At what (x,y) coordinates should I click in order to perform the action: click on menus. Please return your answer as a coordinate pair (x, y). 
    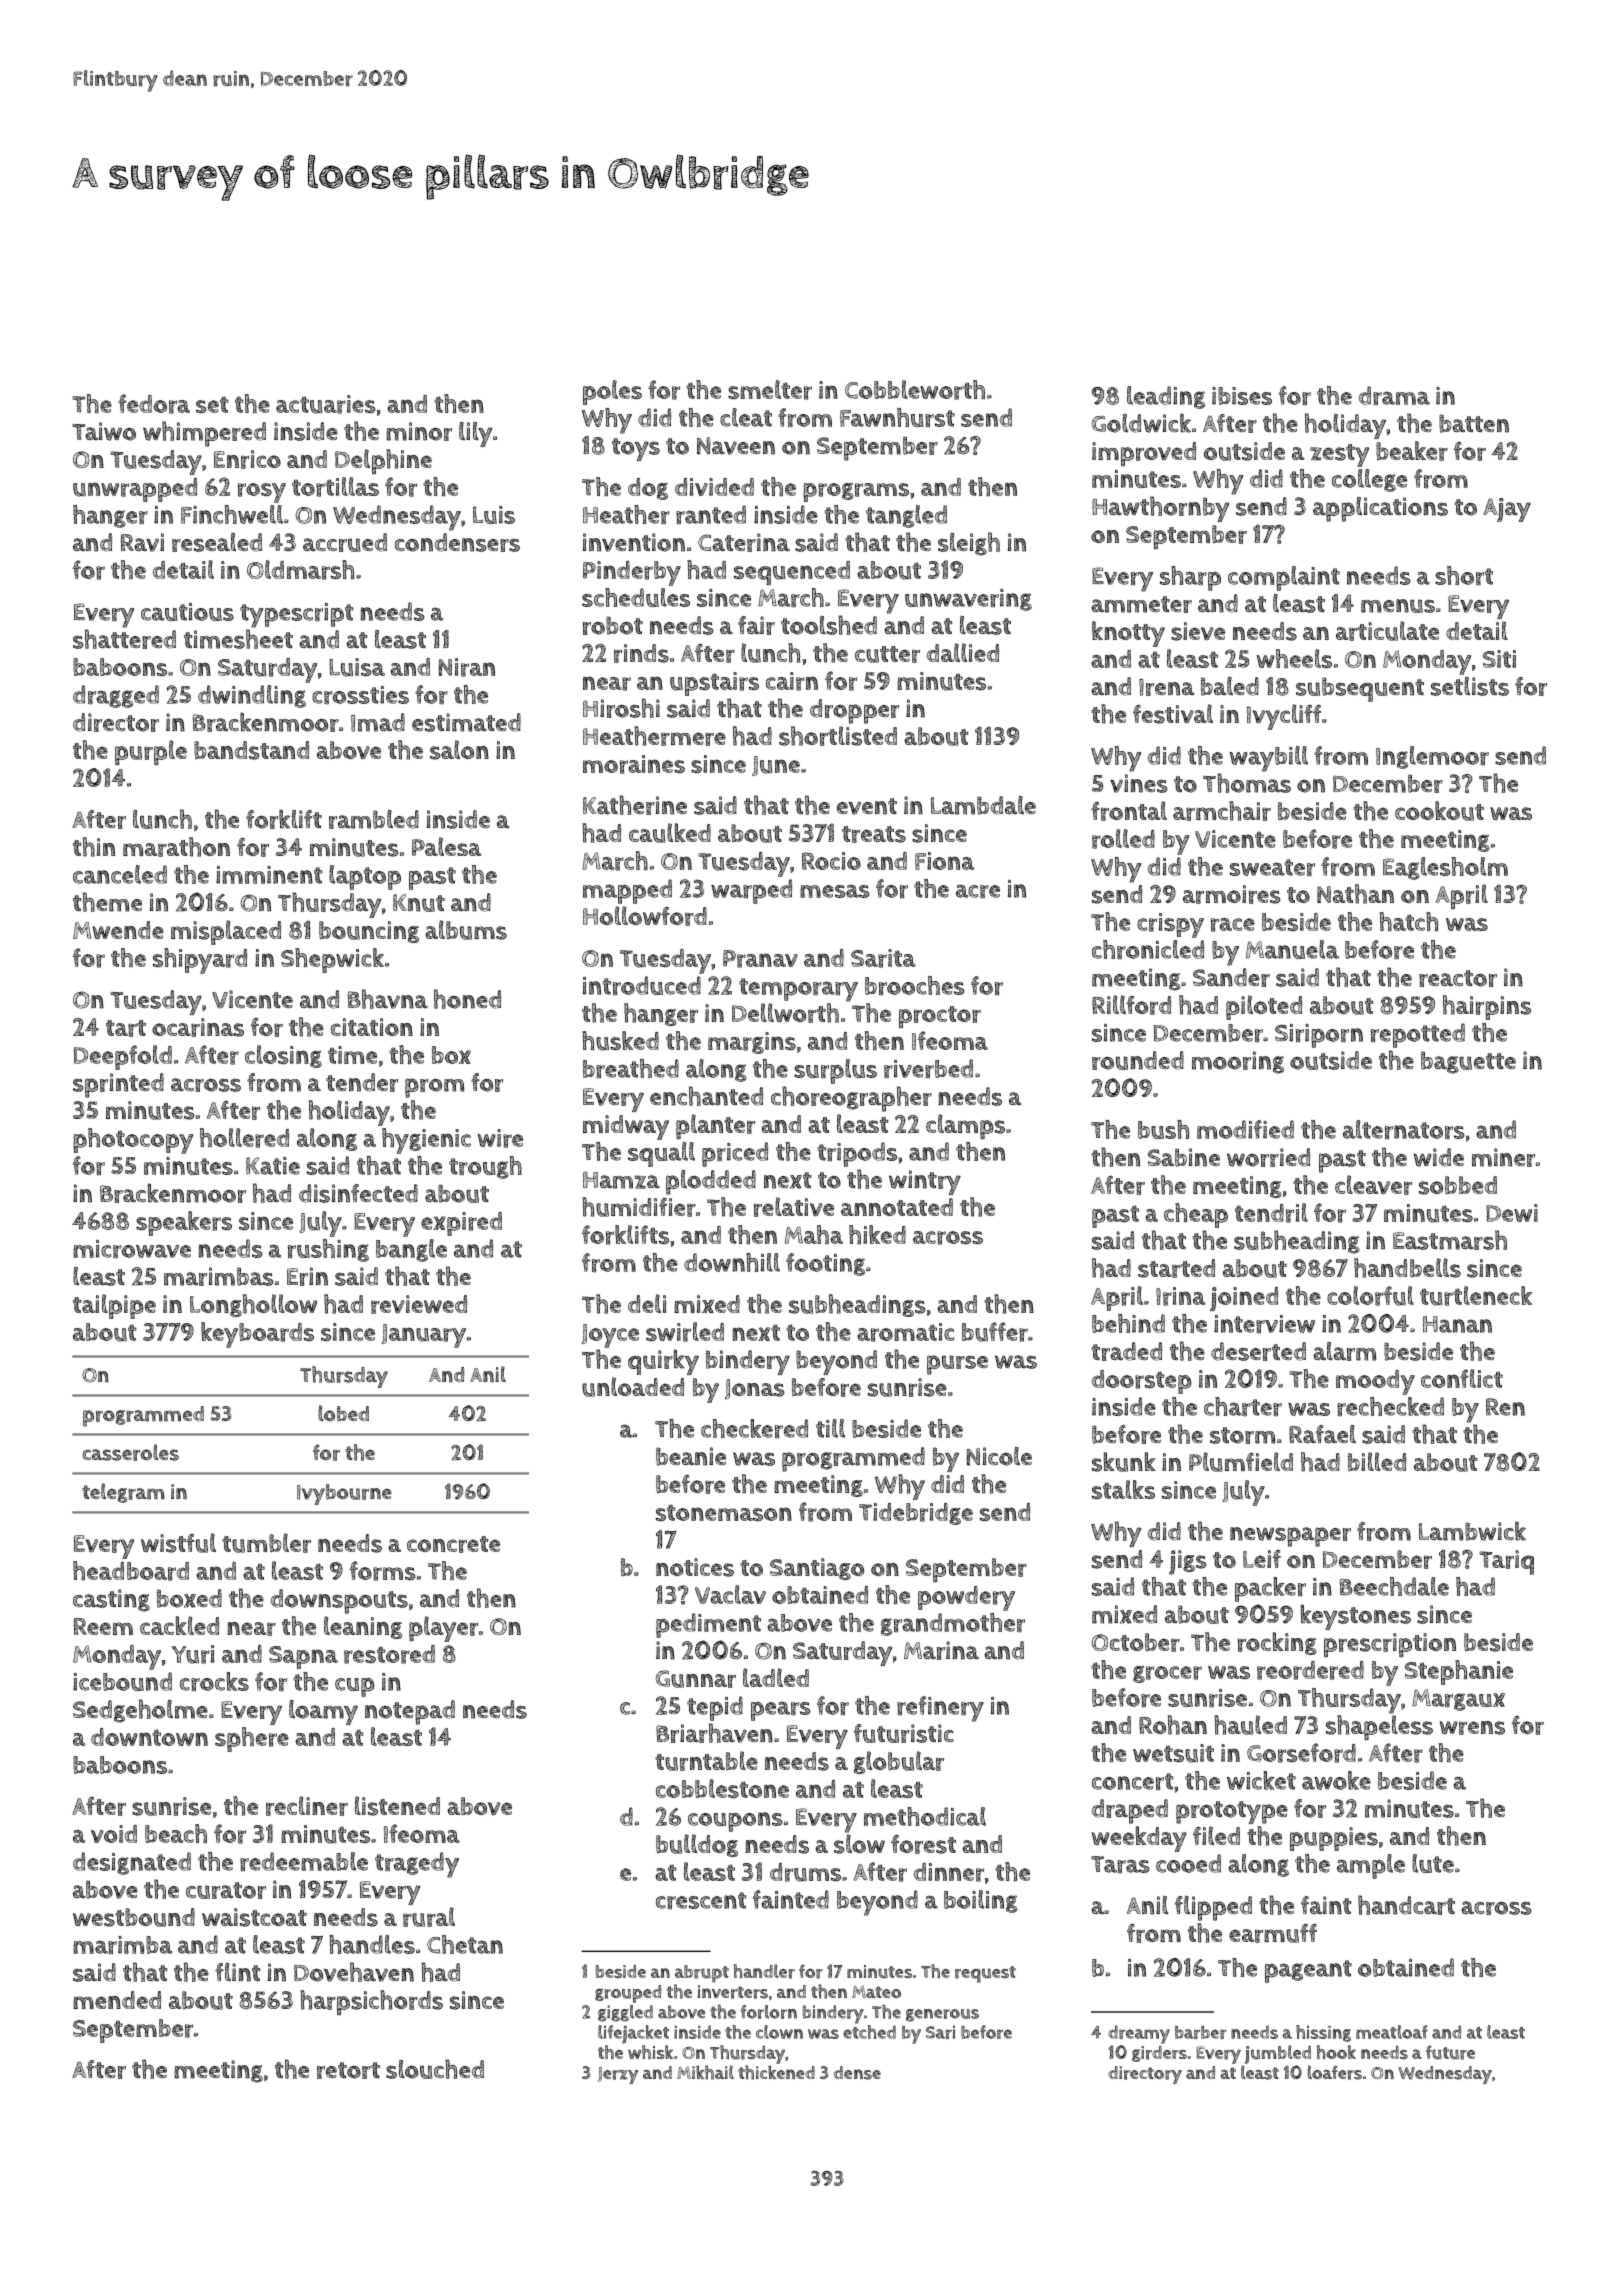
    Looking at the image, I should click on (1398, 606).
